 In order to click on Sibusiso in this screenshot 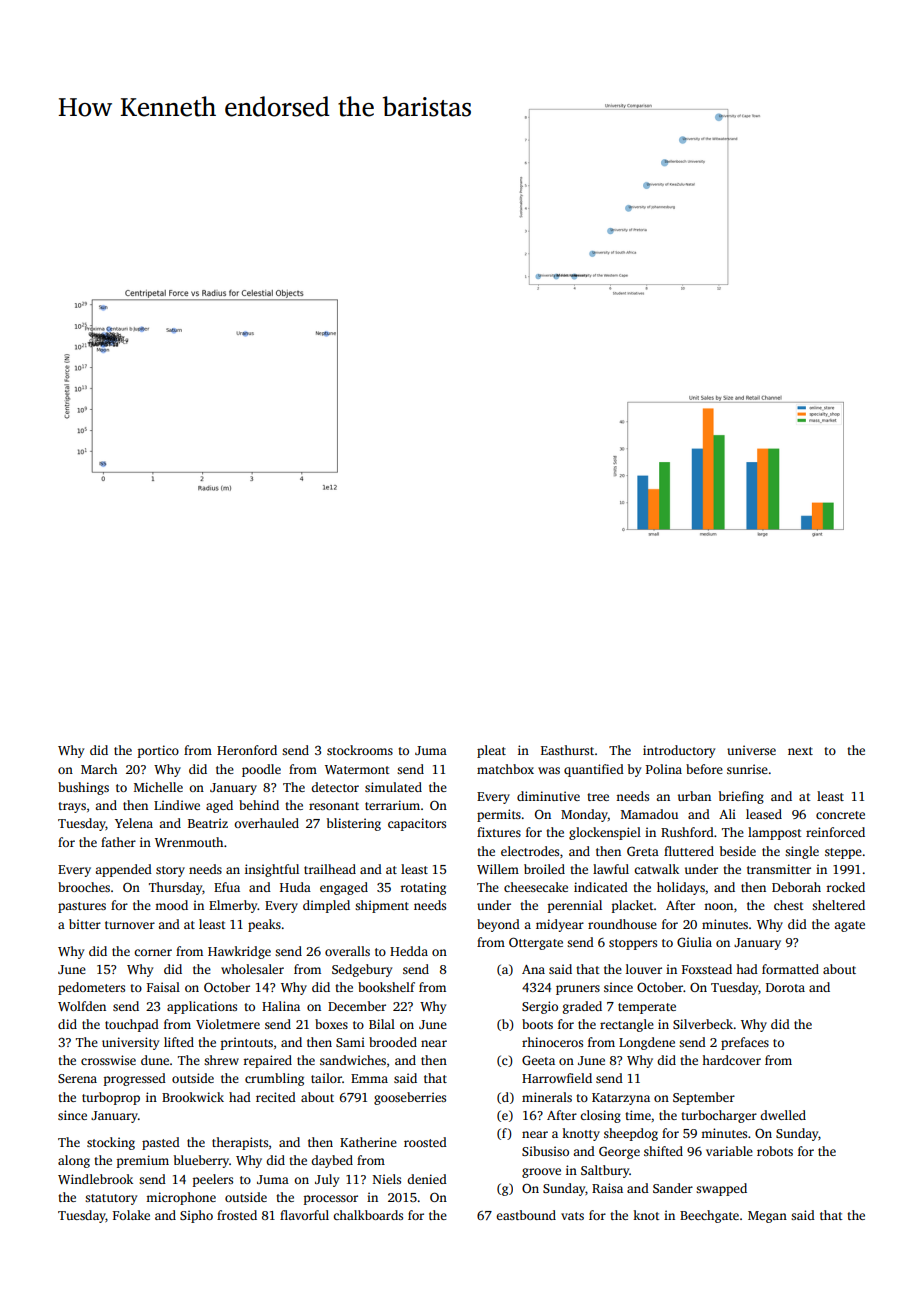, I will do `click(545, 1151)`.
